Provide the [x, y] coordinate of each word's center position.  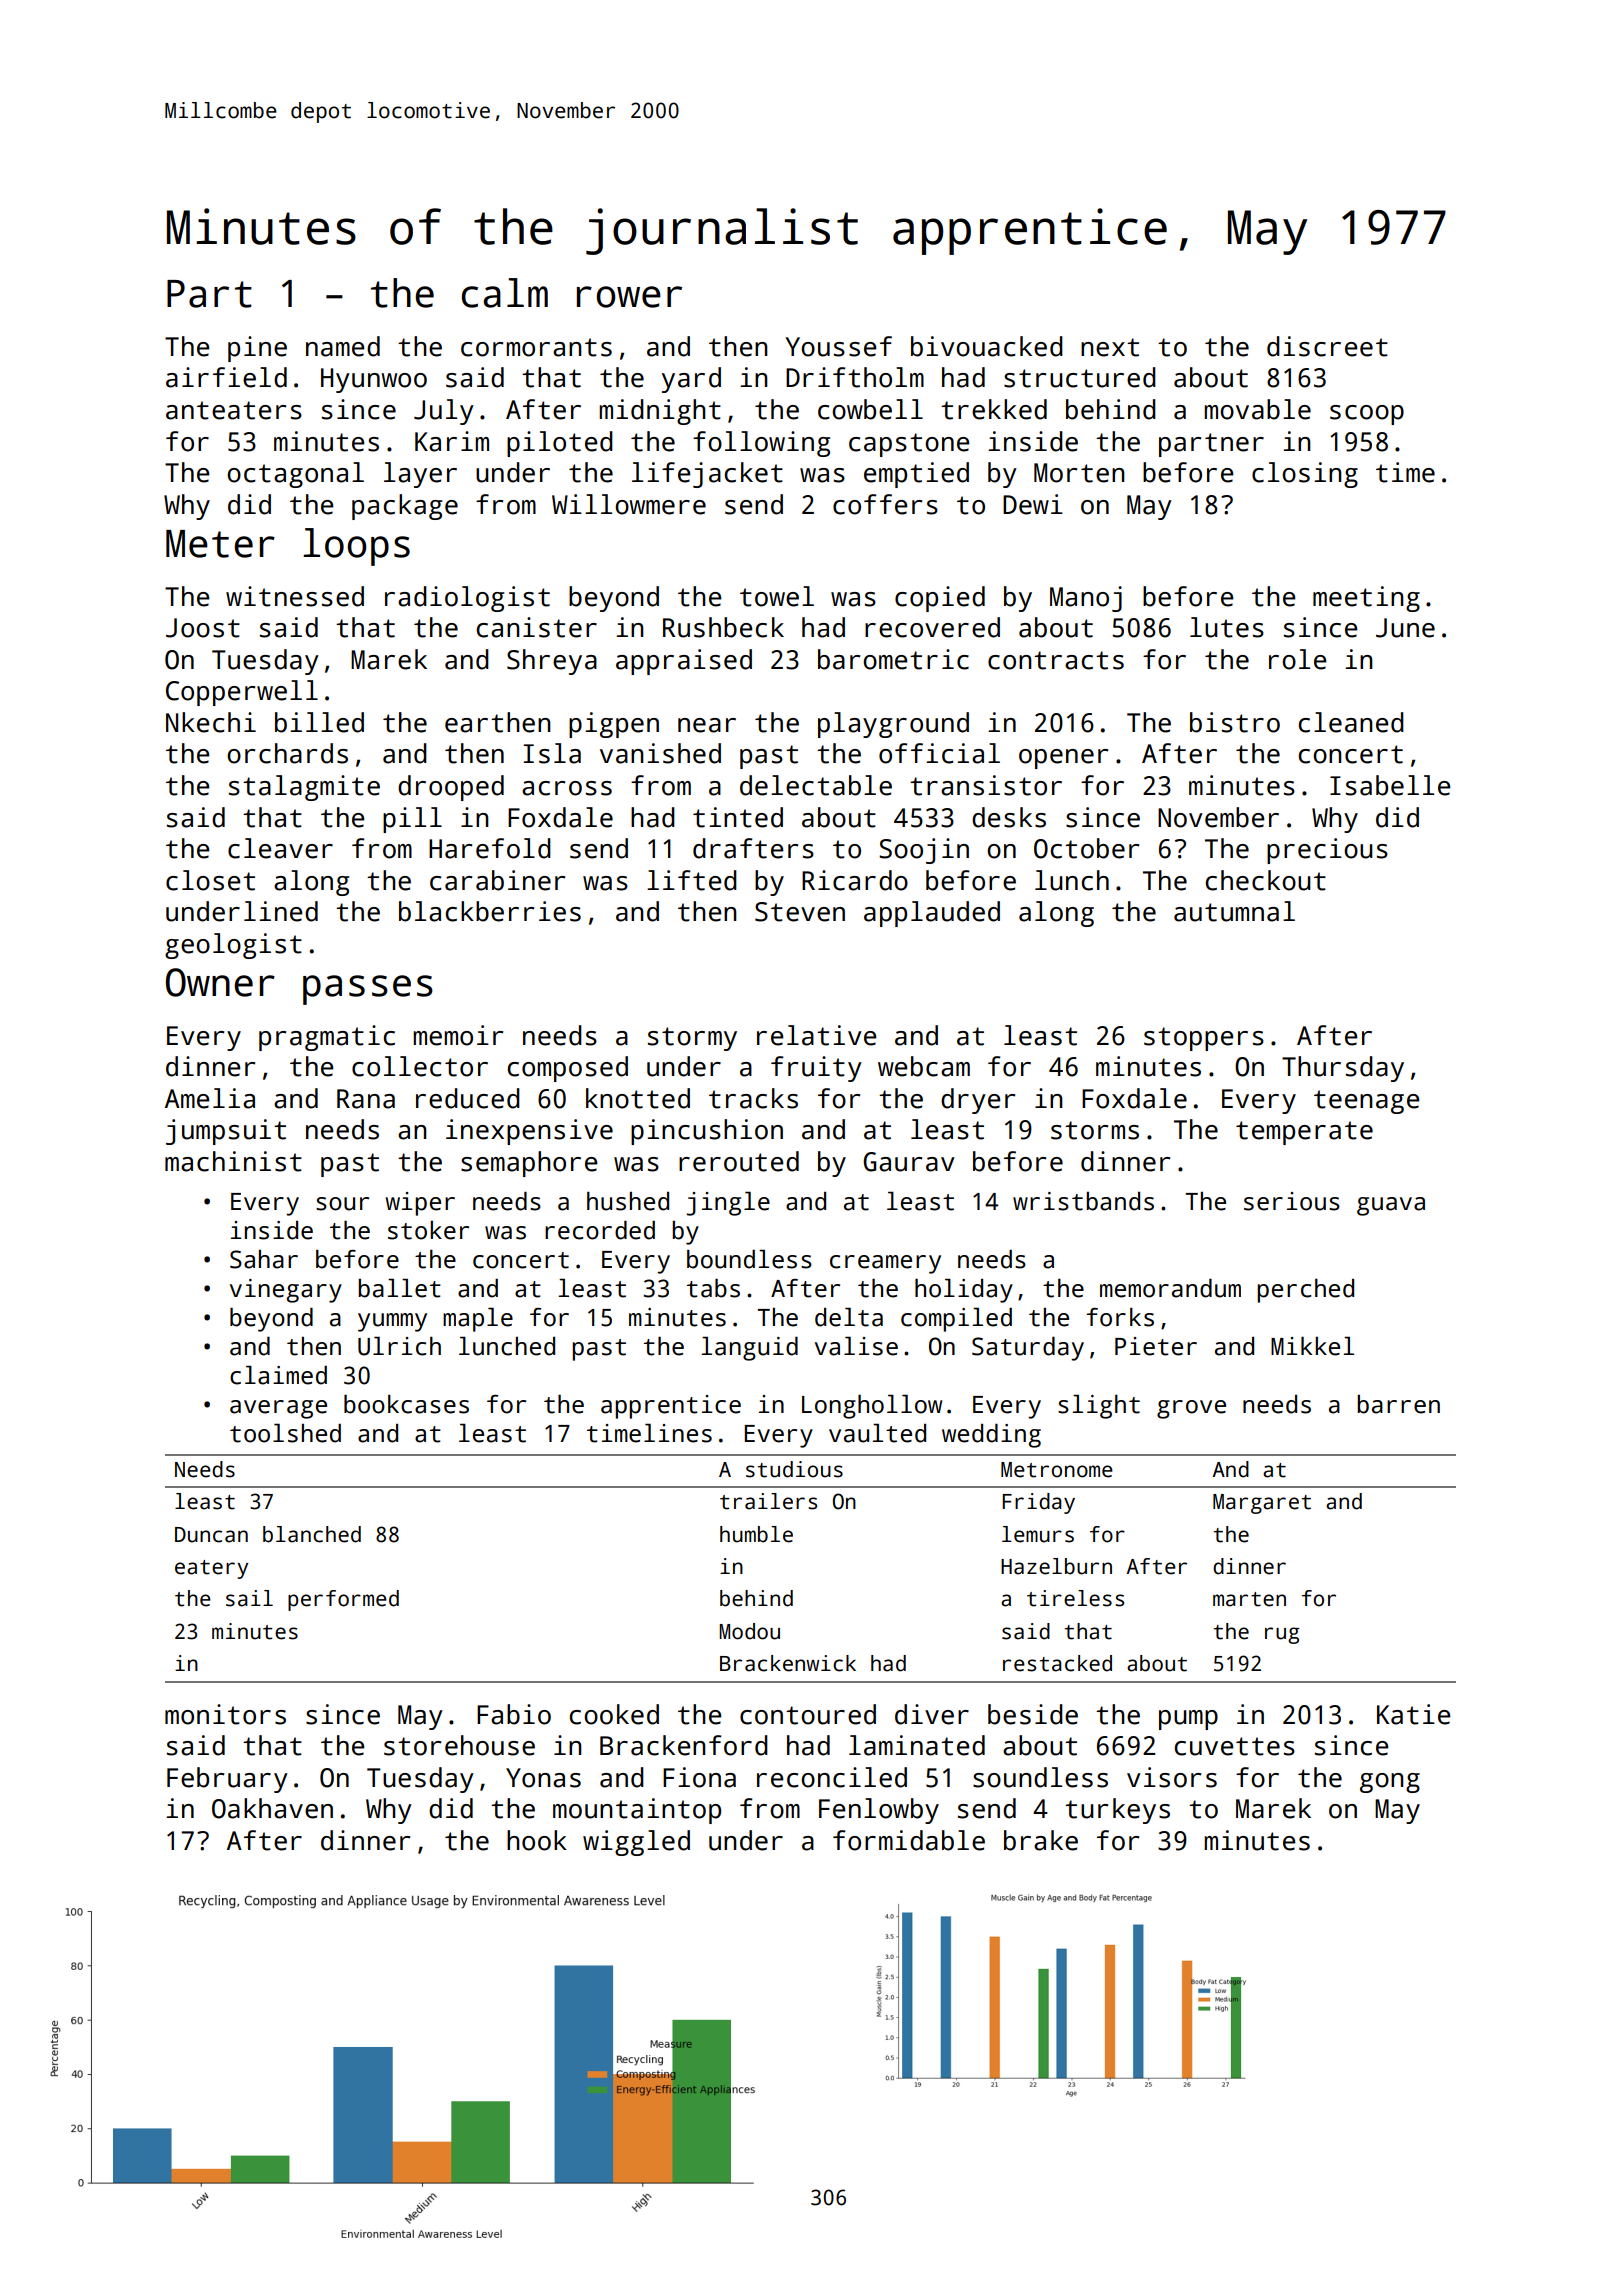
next [1110, 347]
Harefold [490, 848]
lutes [1227, 627]
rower [629, 297]
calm [505, 293]
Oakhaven [272, 1808]
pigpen [614, 725]
